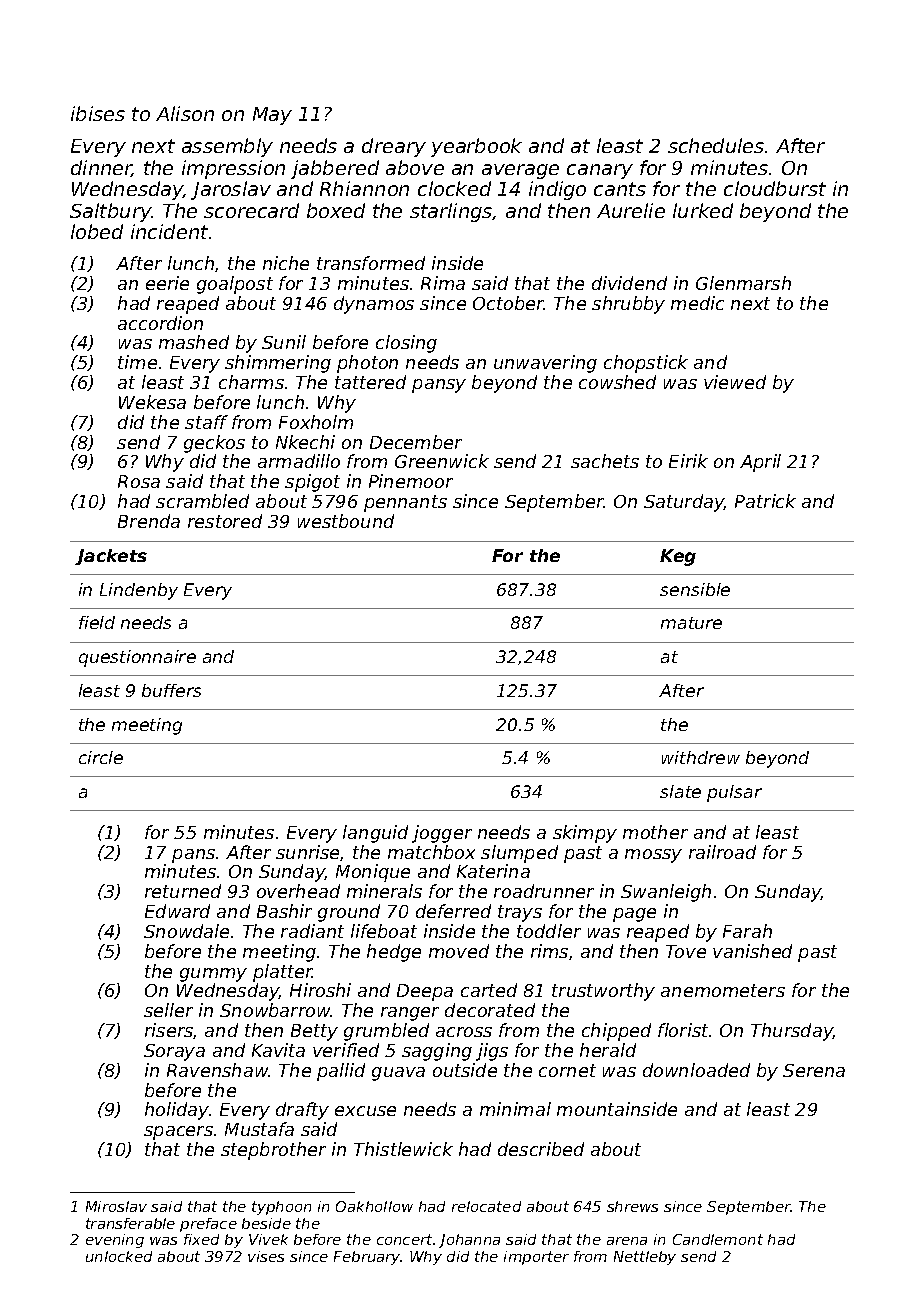 The image size is (924, 1308). I want to click on closing, so click(406, 344).
